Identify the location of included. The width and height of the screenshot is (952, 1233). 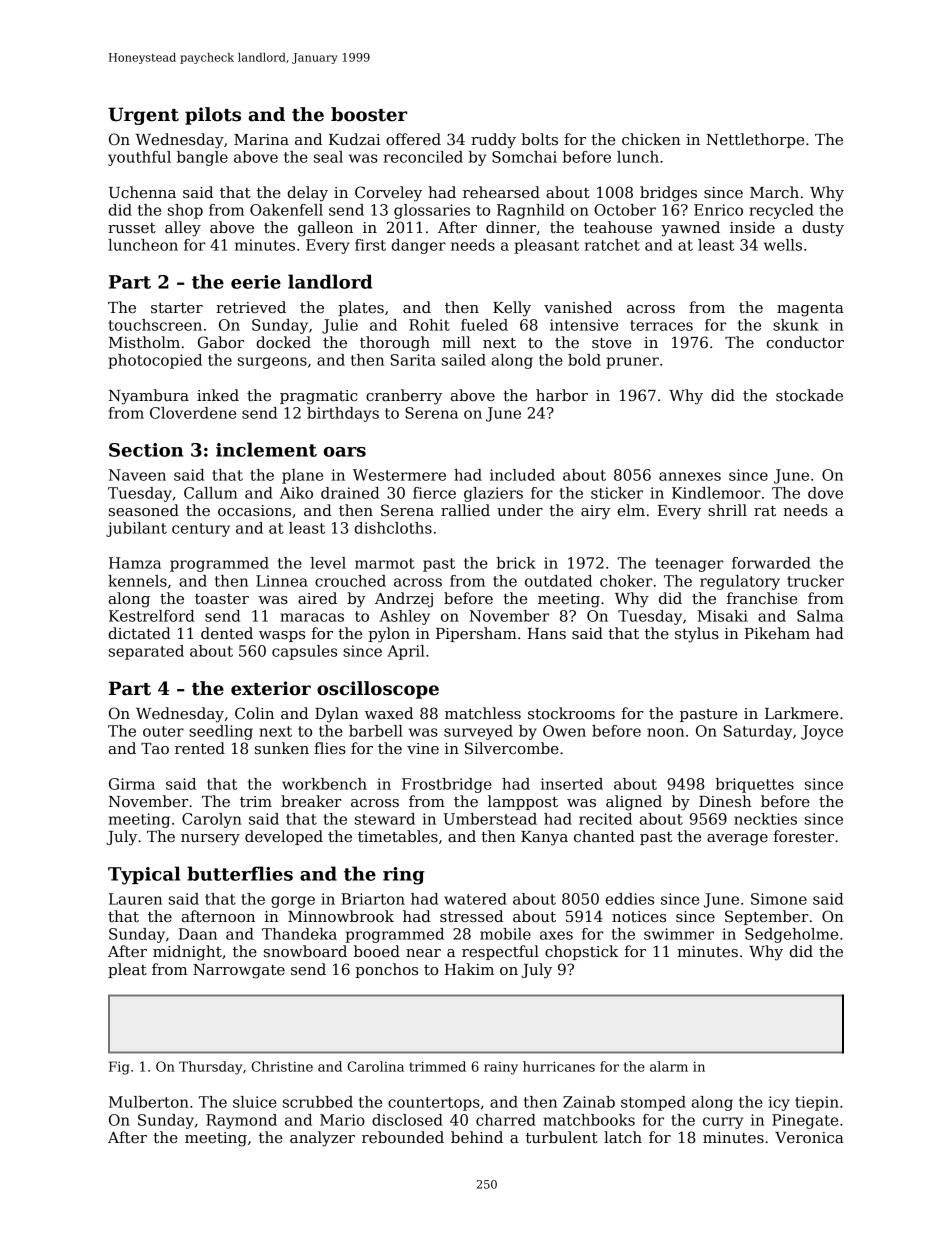
(522, 475).
